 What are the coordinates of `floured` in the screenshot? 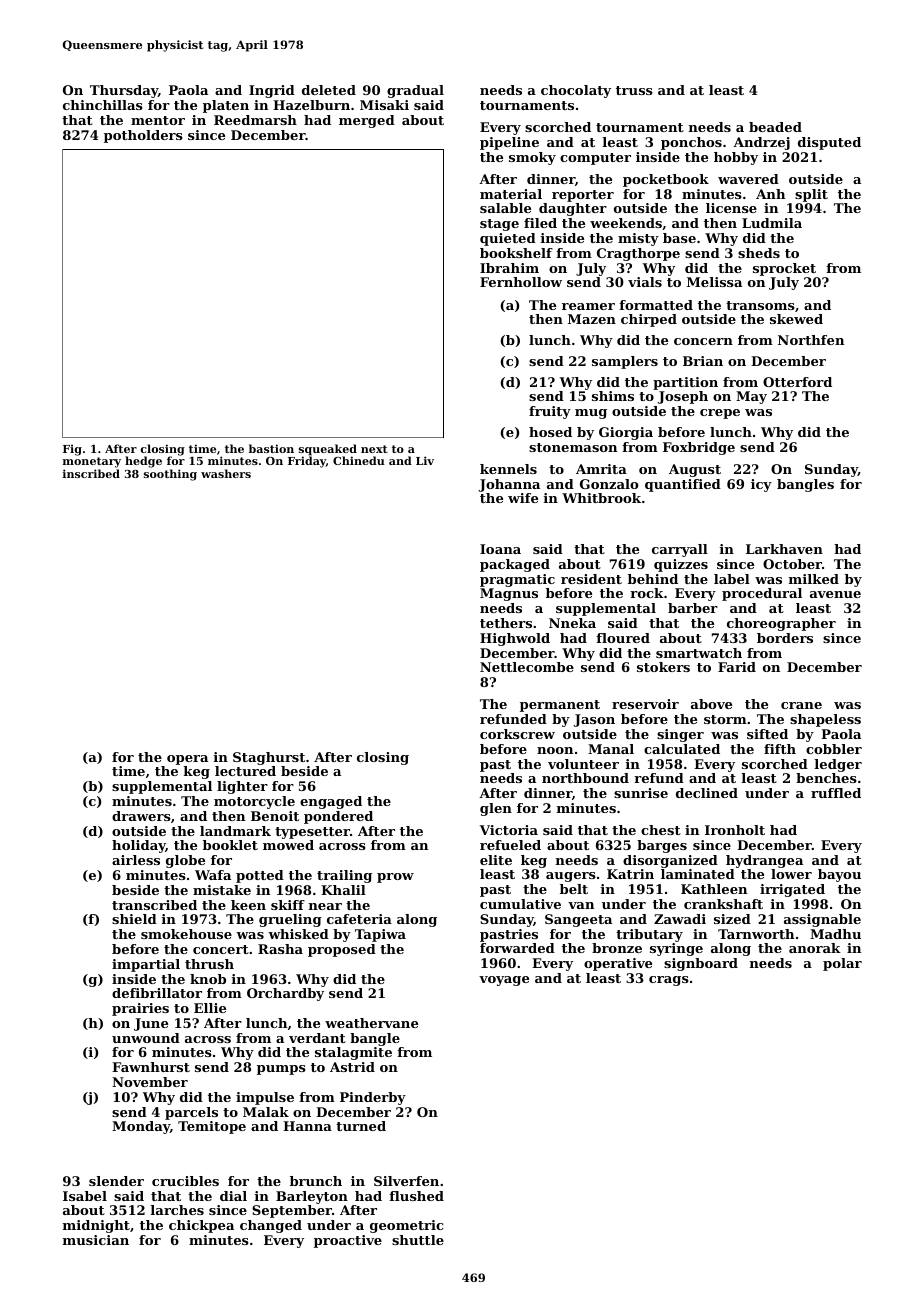 It's located at (623, 638).
